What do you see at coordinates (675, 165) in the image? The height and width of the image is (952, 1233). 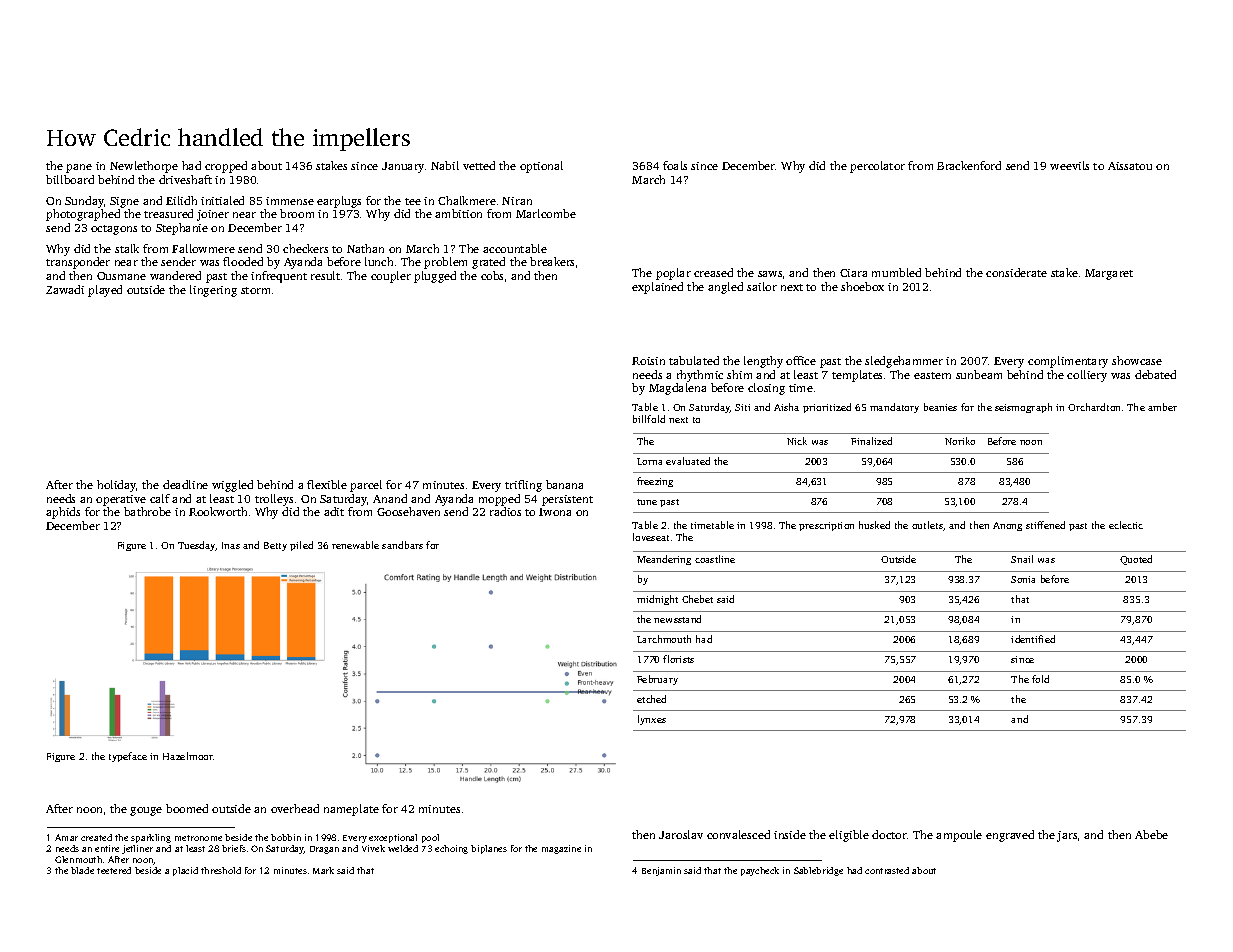 I see `foals` at bounding box center [675, 165].
